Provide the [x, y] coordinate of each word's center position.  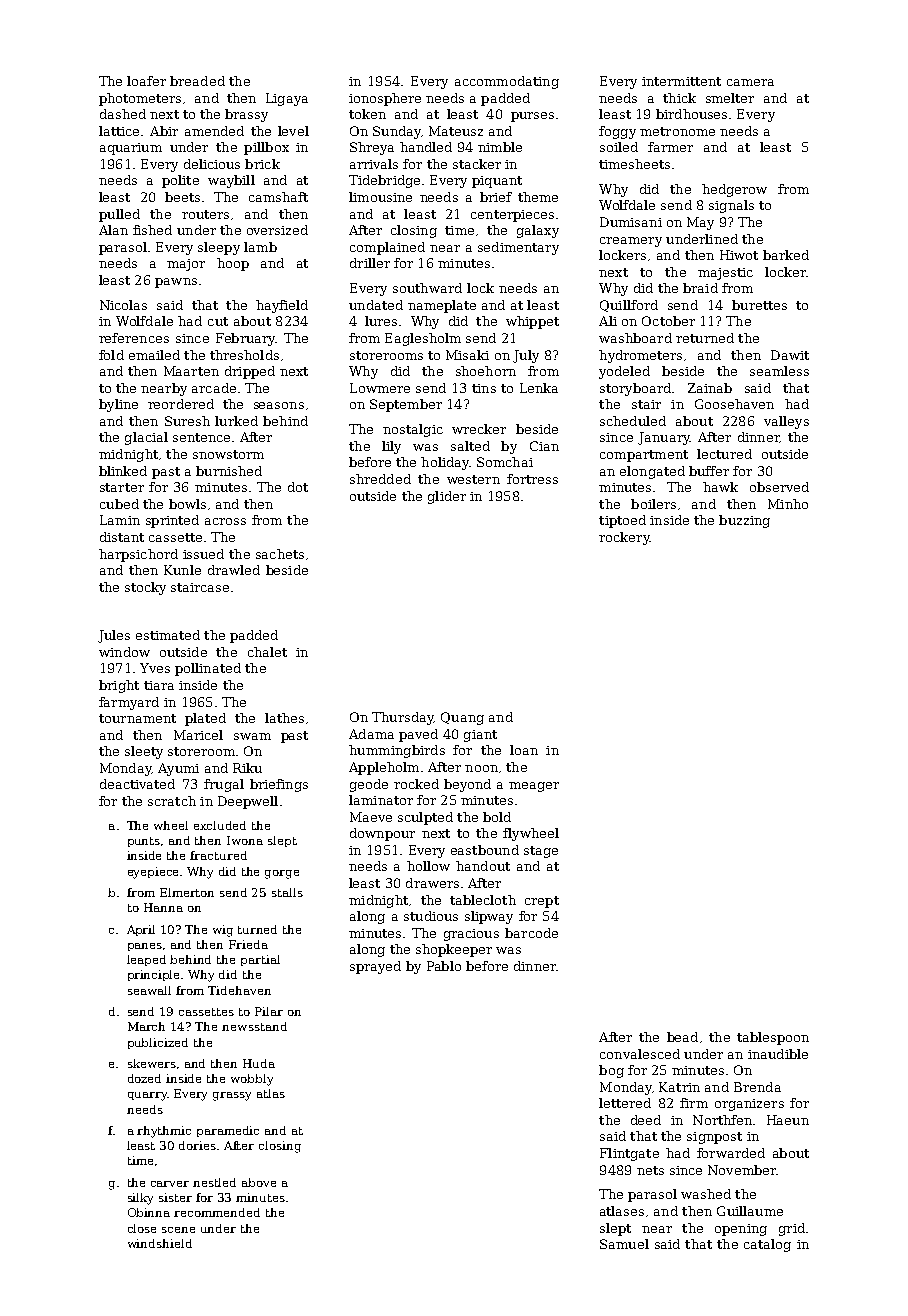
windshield [160, 1243]
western [473, 479]
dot [298, 487]
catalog [767, 1245]
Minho [788, 504]
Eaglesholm [423, 339]
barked [786, 255]
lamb [260, 247]
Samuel [624, 1244]
